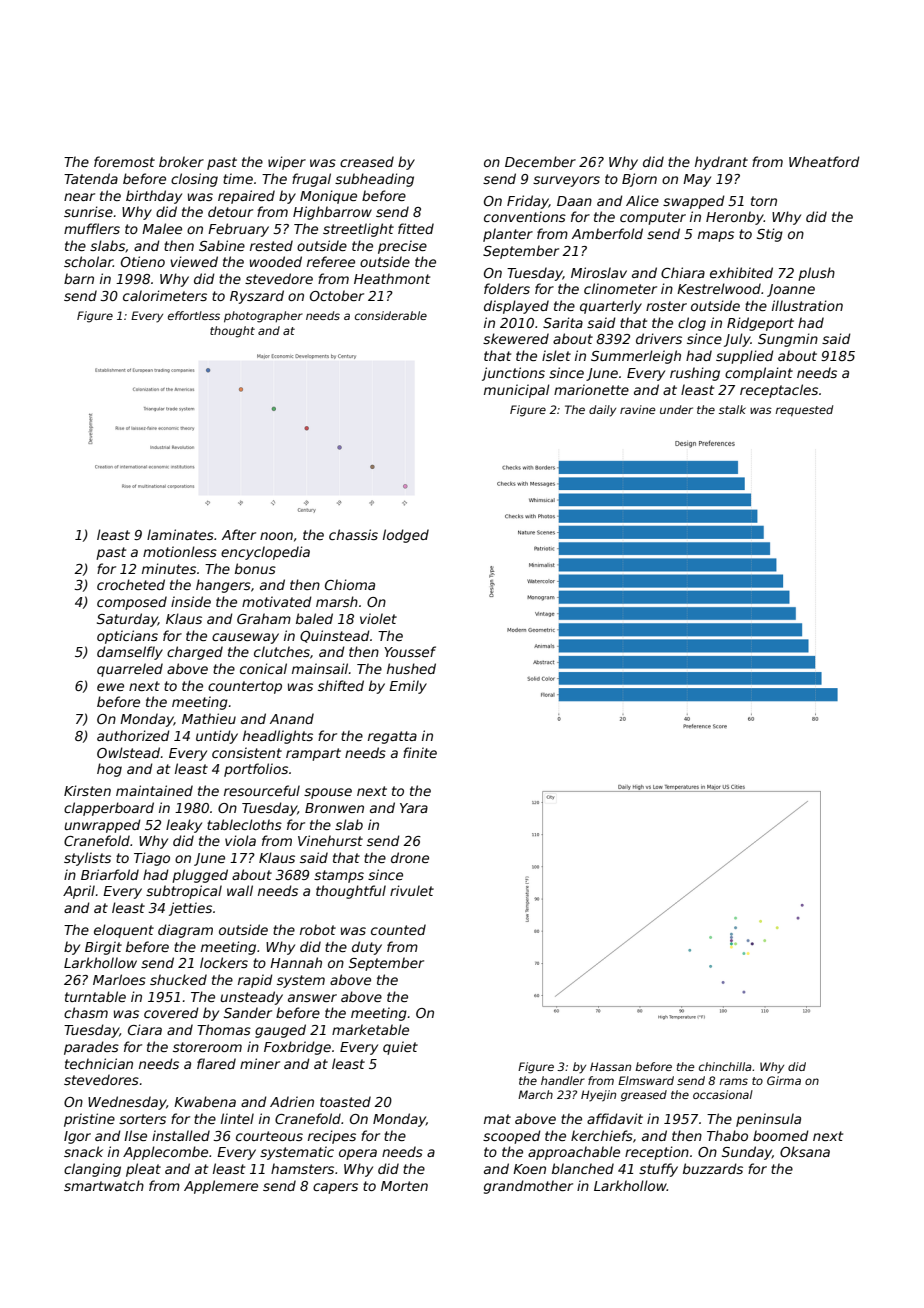 This screenshot has width=924, height=1308. Describe the element at coordinates (804, 411) in the screenshot. I see `requested` at that location.
